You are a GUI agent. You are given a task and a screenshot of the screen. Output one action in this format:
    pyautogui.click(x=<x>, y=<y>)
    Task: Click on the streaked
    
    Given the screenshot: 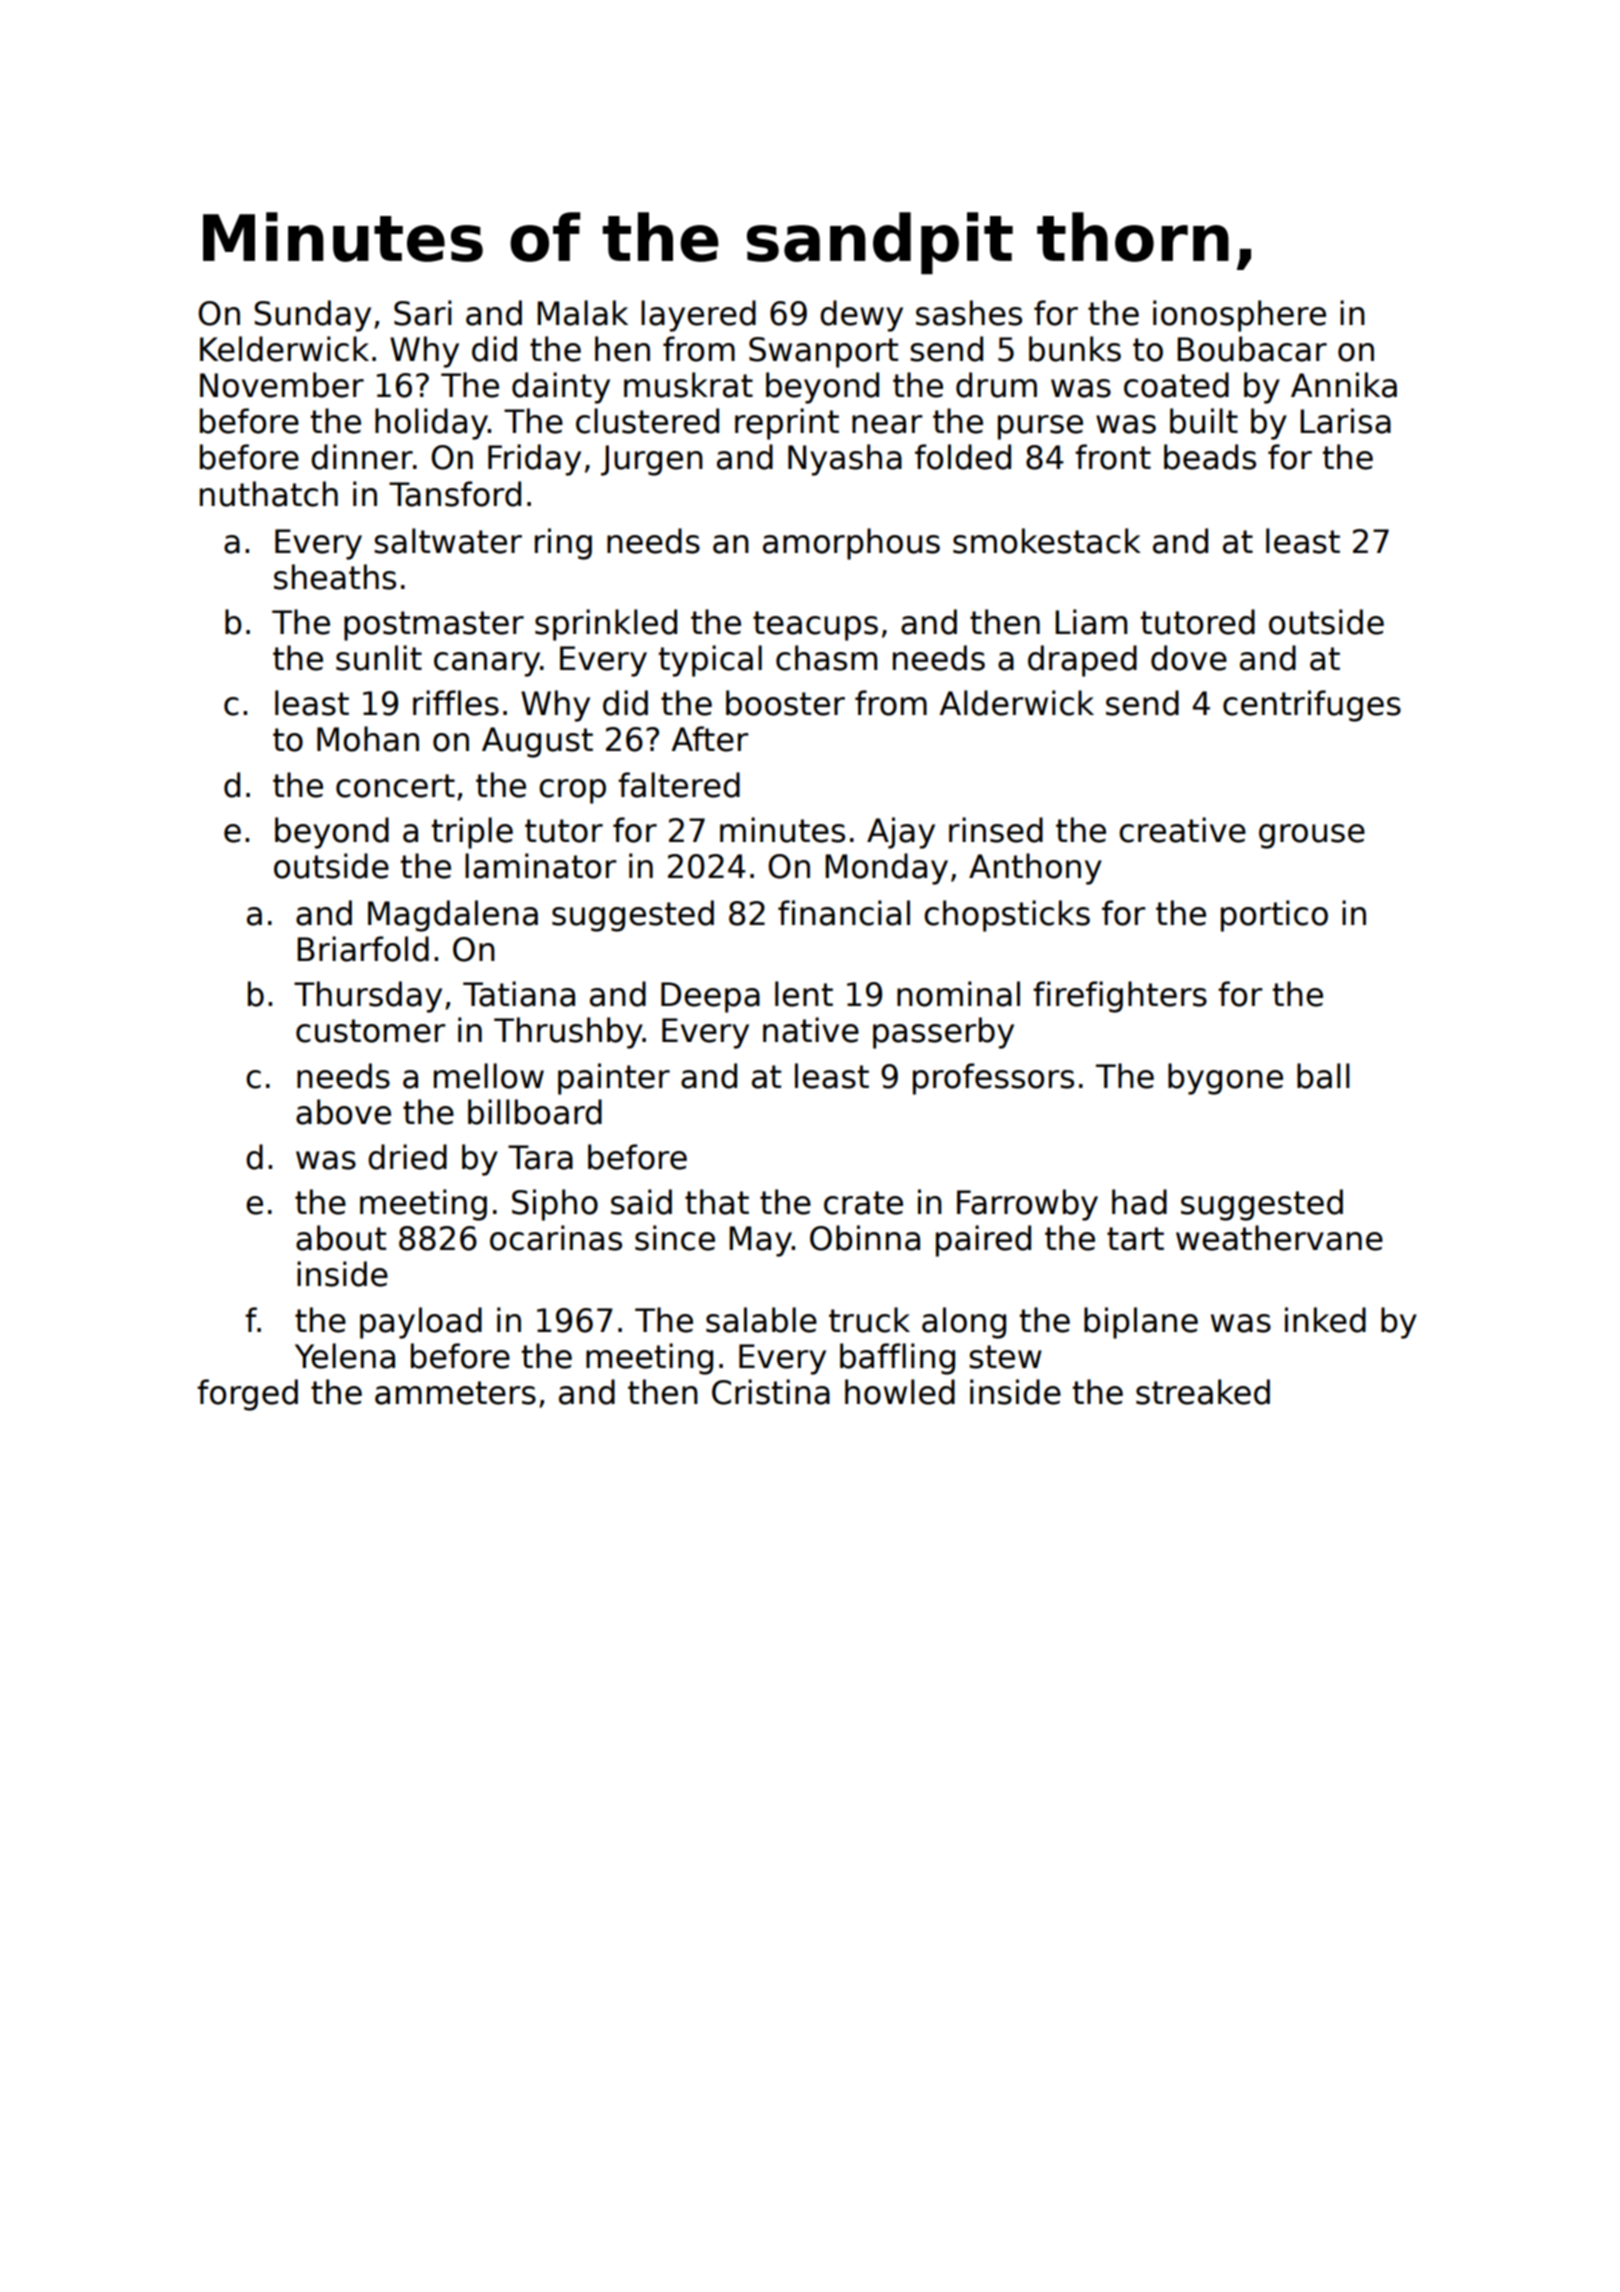 What is the action you would take?
    pyautogui.click(x=1203, y=1392)
